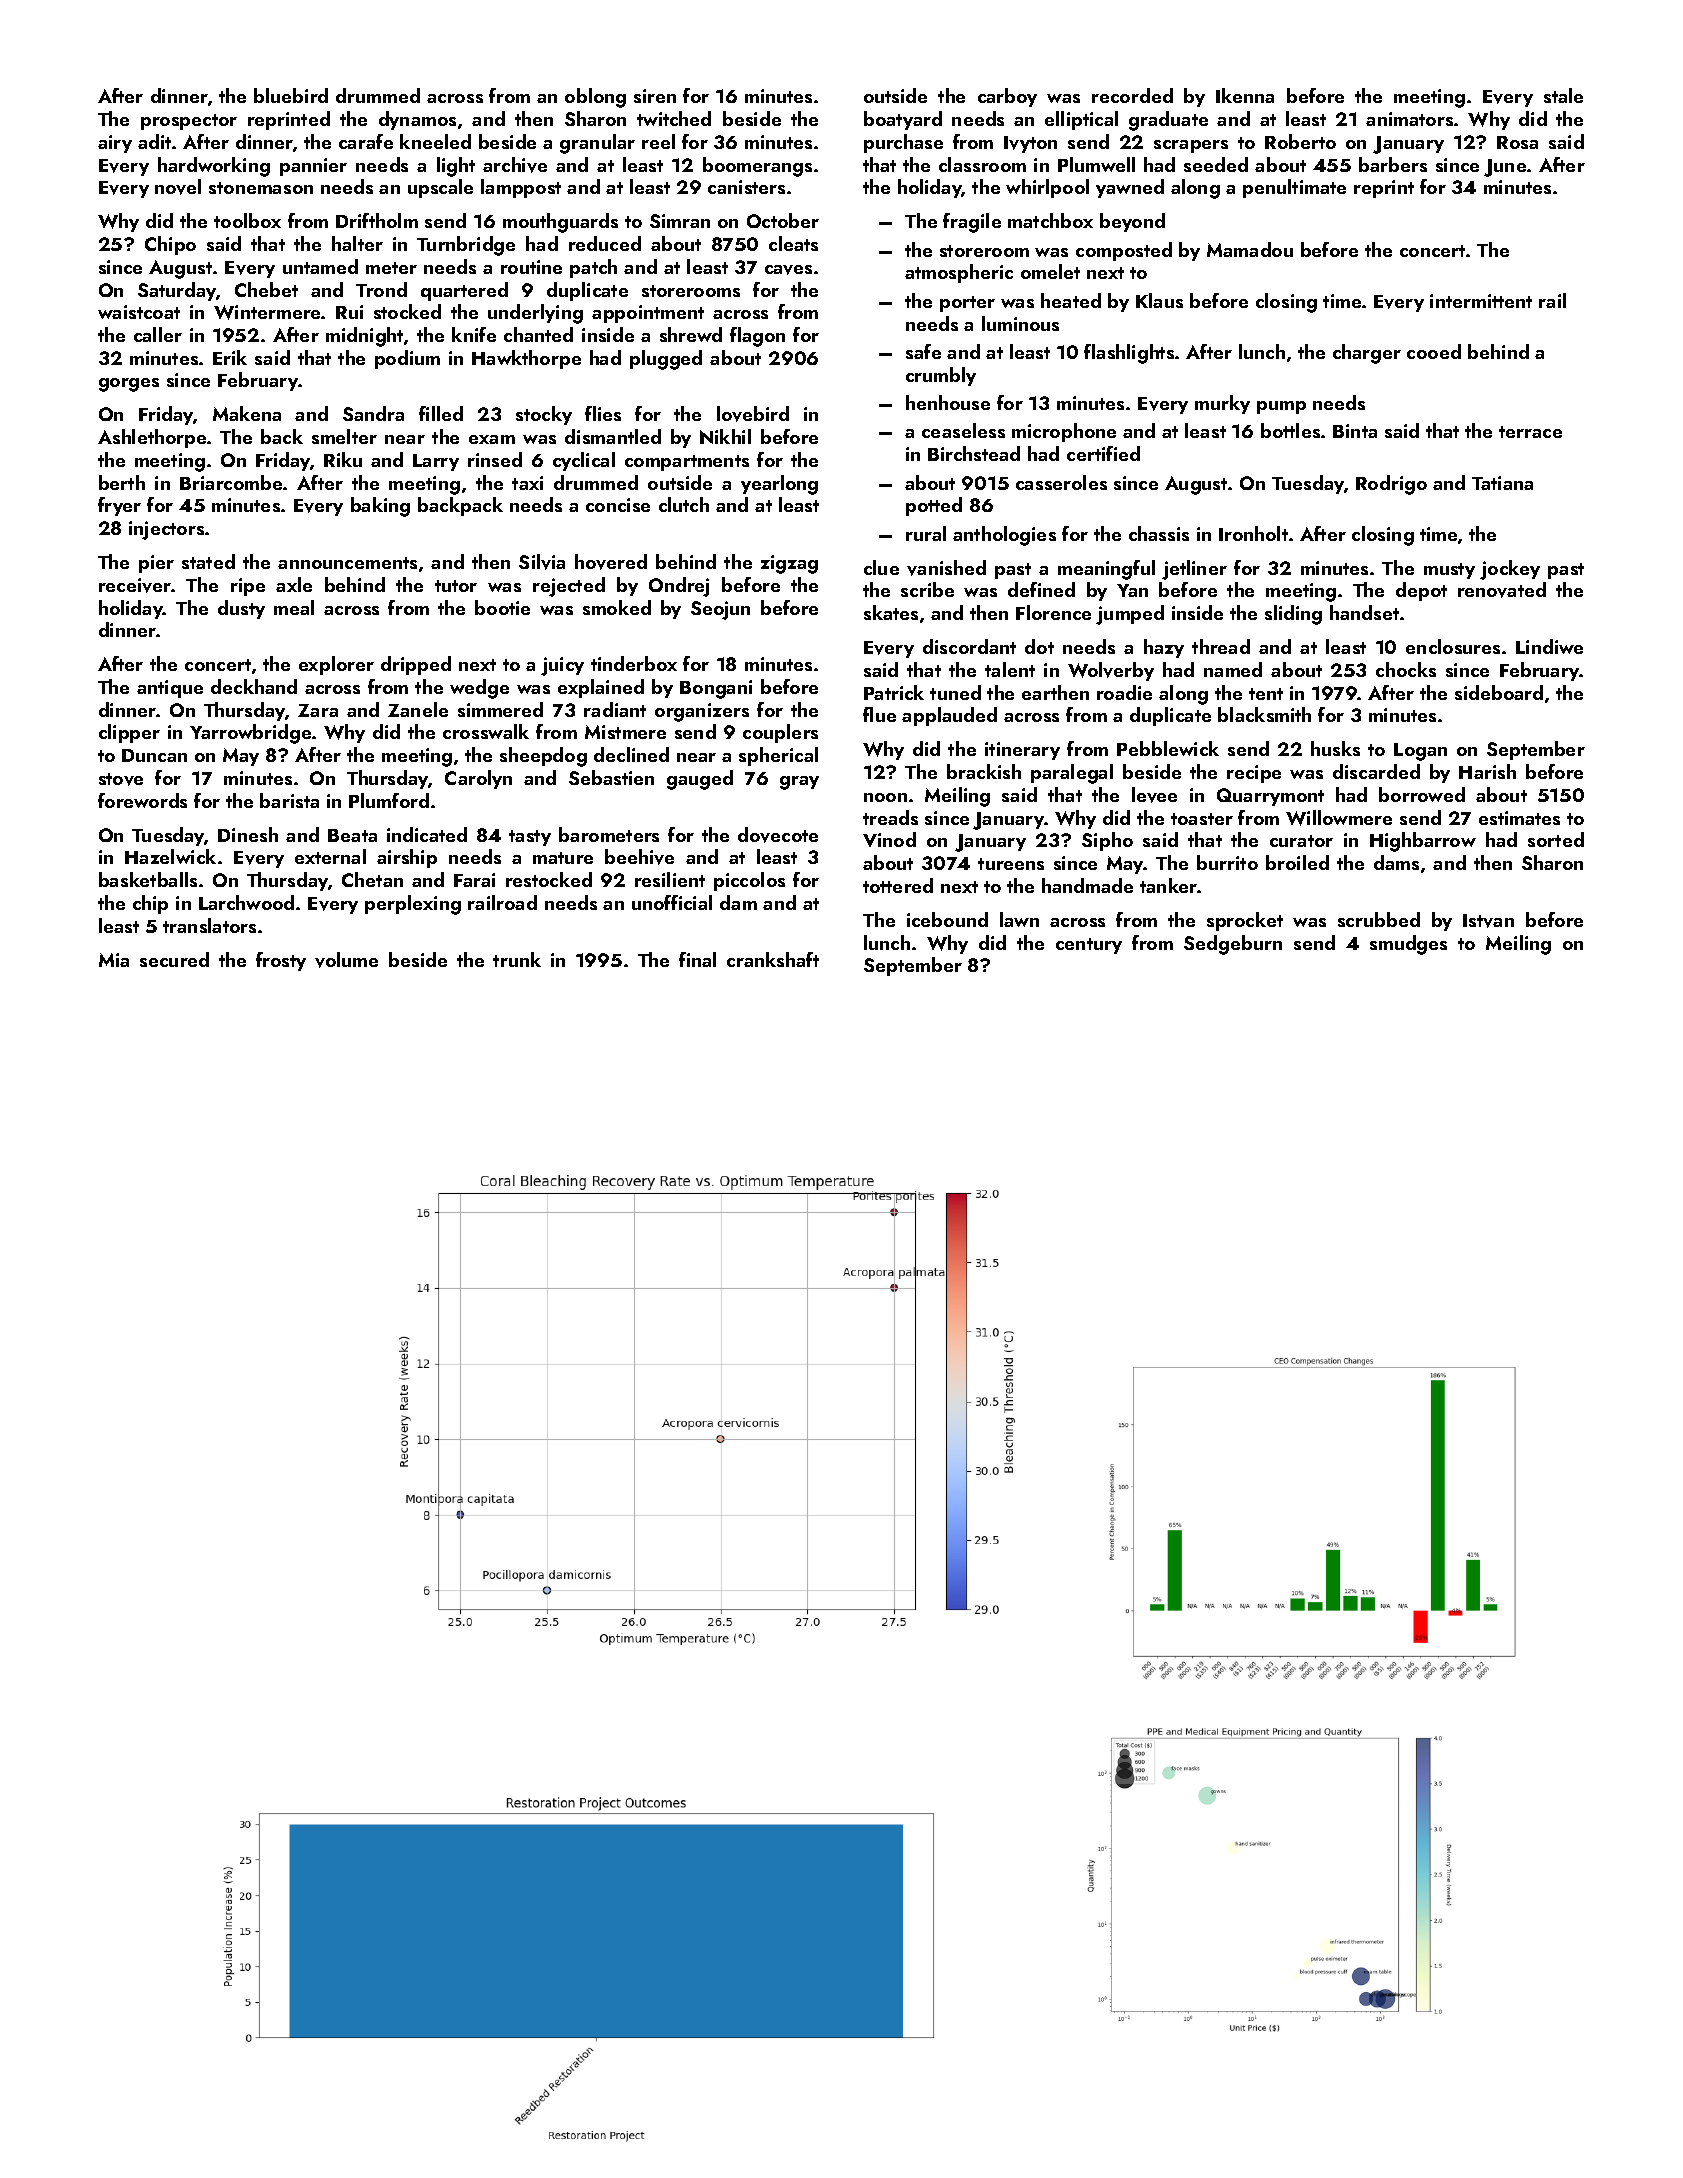 Image resolution: width=1683 pixels, height=2178 pixels. What do you see at coordinates (716, 689) in the screenshot?
I see `Bongani` at bounding box center [716, 689].
